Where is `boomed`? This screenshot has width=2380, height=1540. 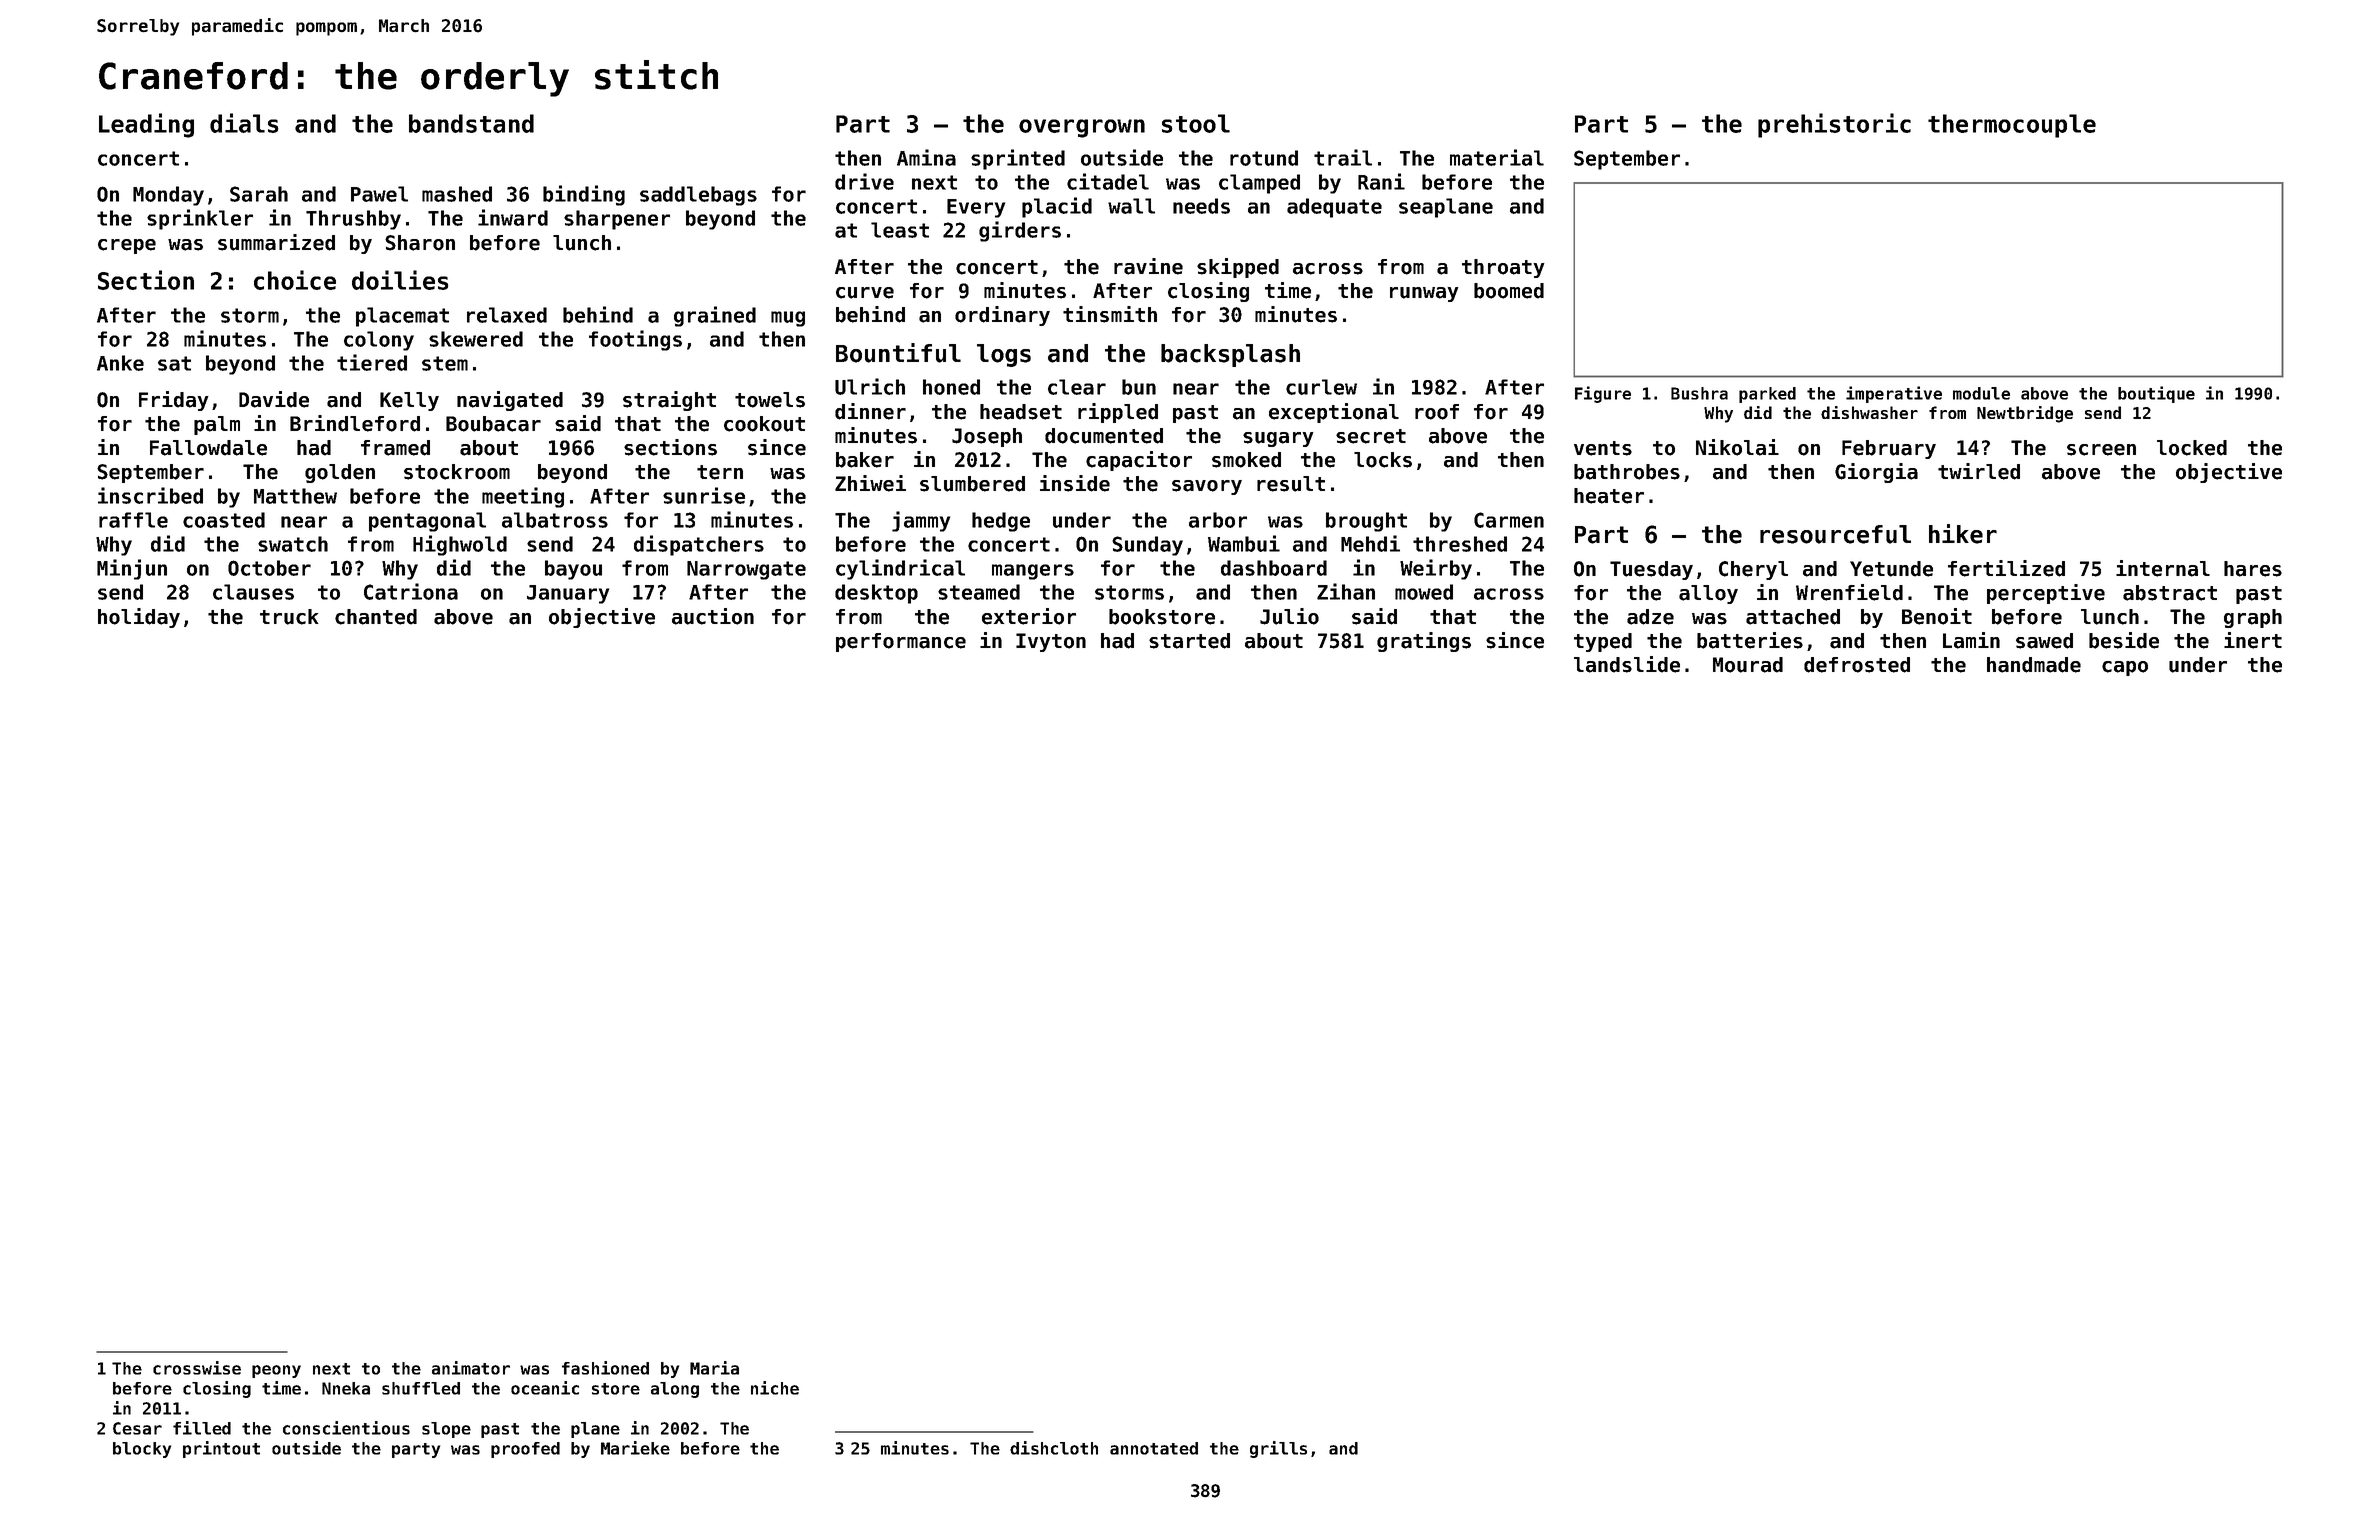 boomed is located at coordinates (1509, 291).
